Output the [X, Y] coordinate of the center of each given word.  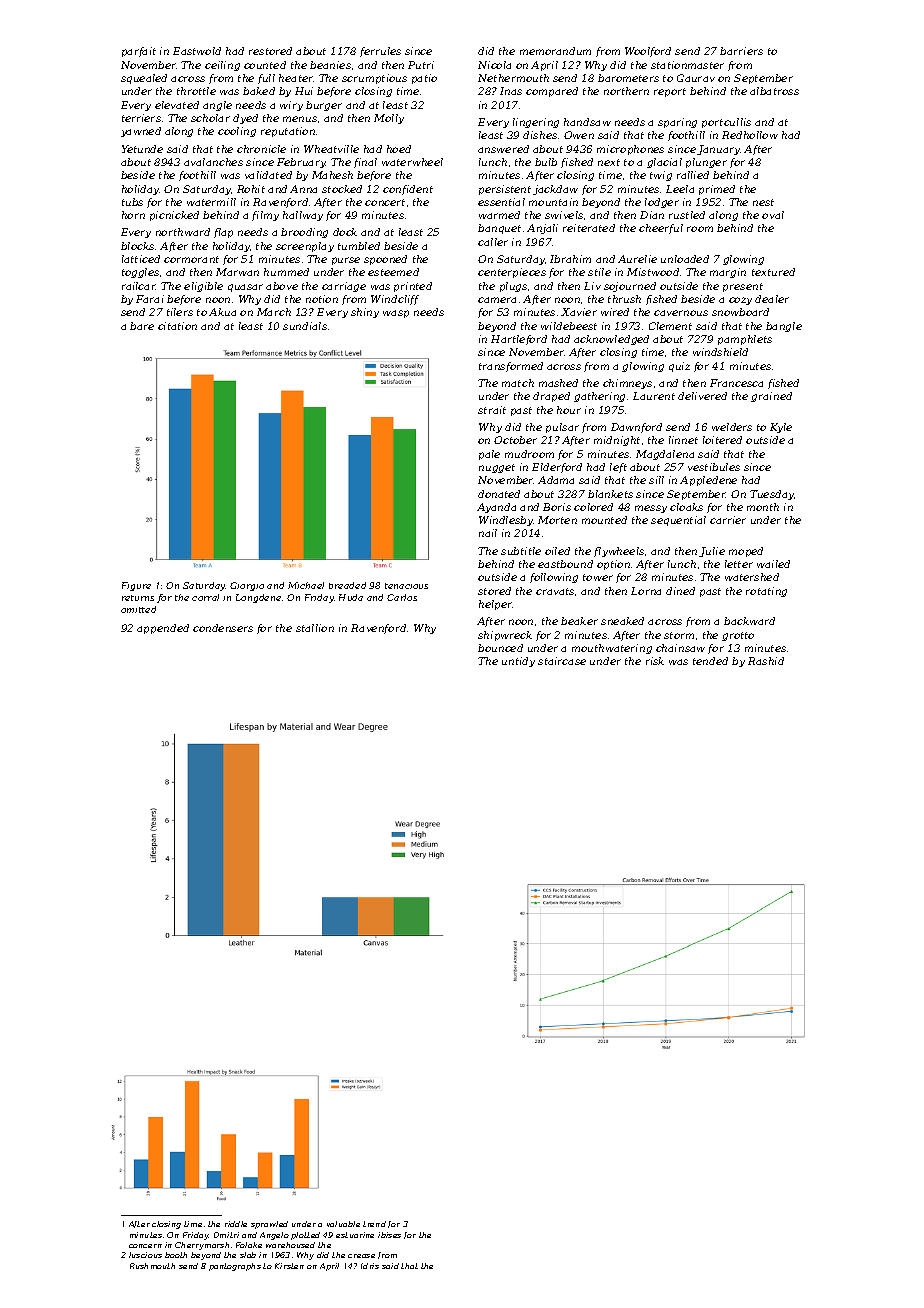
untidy [518, 662]
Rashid [766, 661]
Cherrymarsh [202, 1246]
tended [710, 661]
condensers [223, 628]
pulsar [562, 428]
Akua [222, 312]
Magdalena [665, 455]
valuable [343, 1224]
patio [424, 79]
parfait [139, 52]
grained [771, 397]
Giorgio [247, 586]
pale [489, 455]
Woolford [648, 52]
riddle [236, 1224]
